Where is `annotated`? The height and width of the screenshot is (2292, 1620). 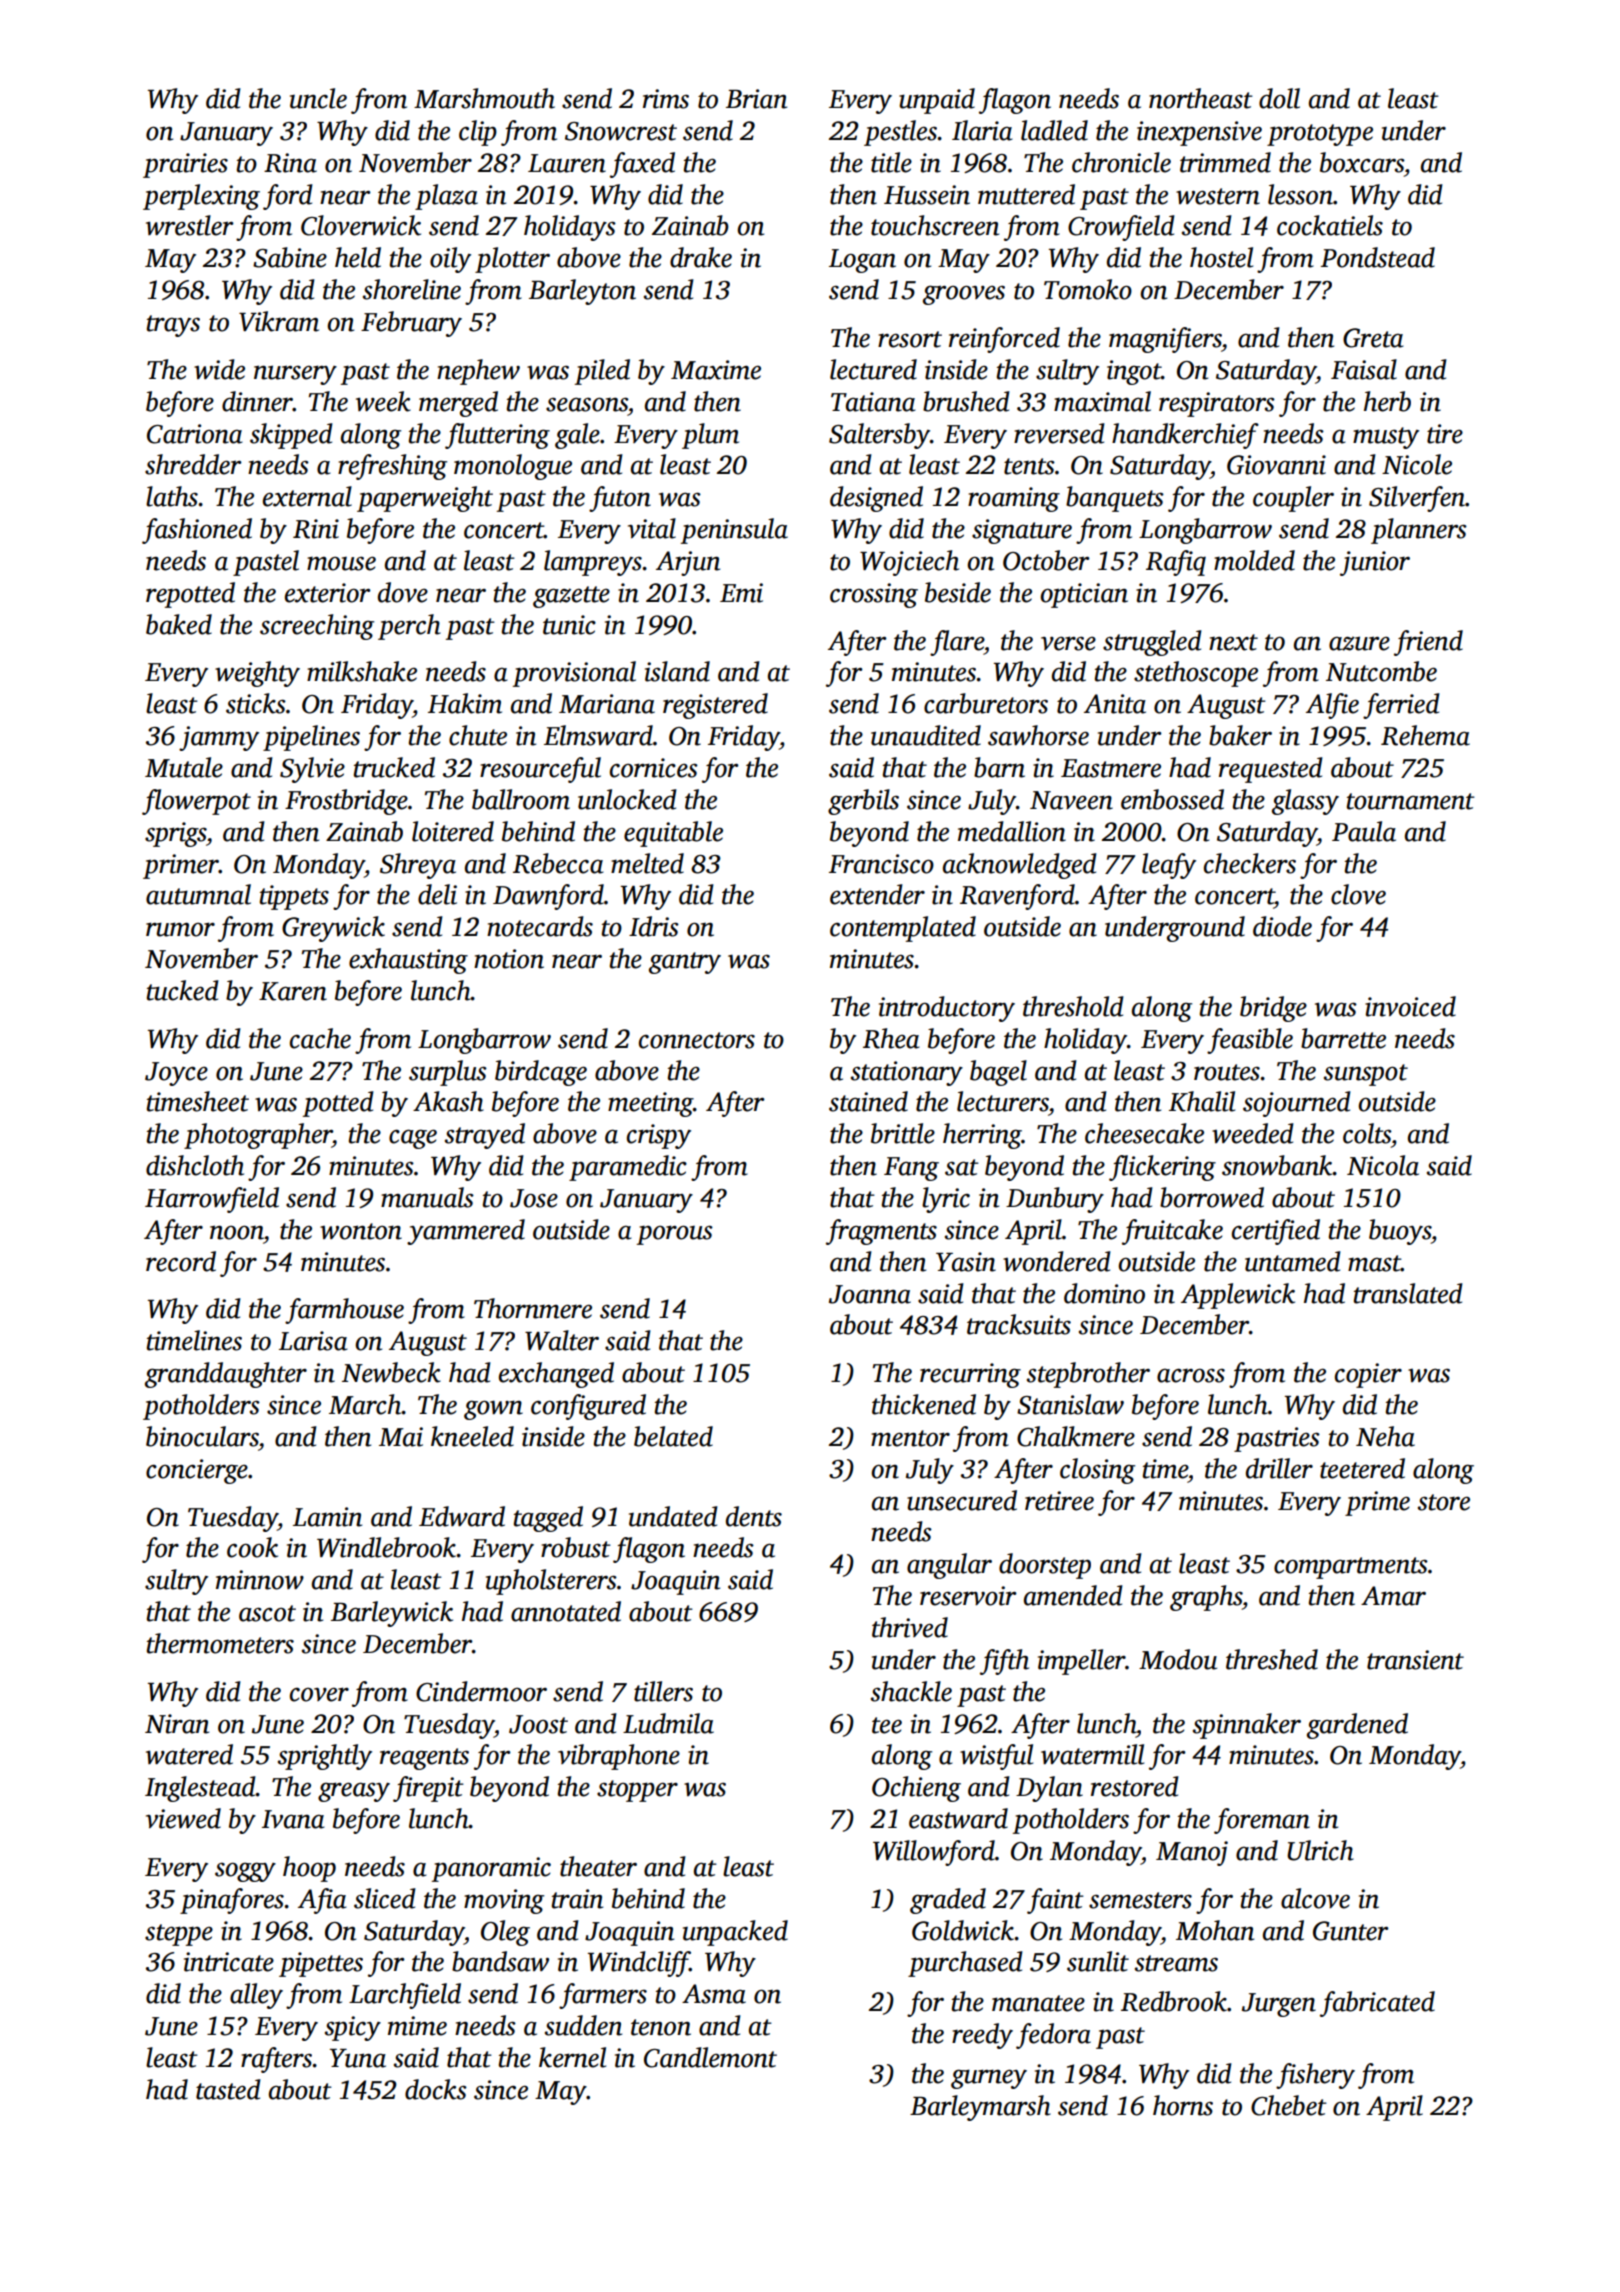 annotated is located at coordinates (566, 1611).
